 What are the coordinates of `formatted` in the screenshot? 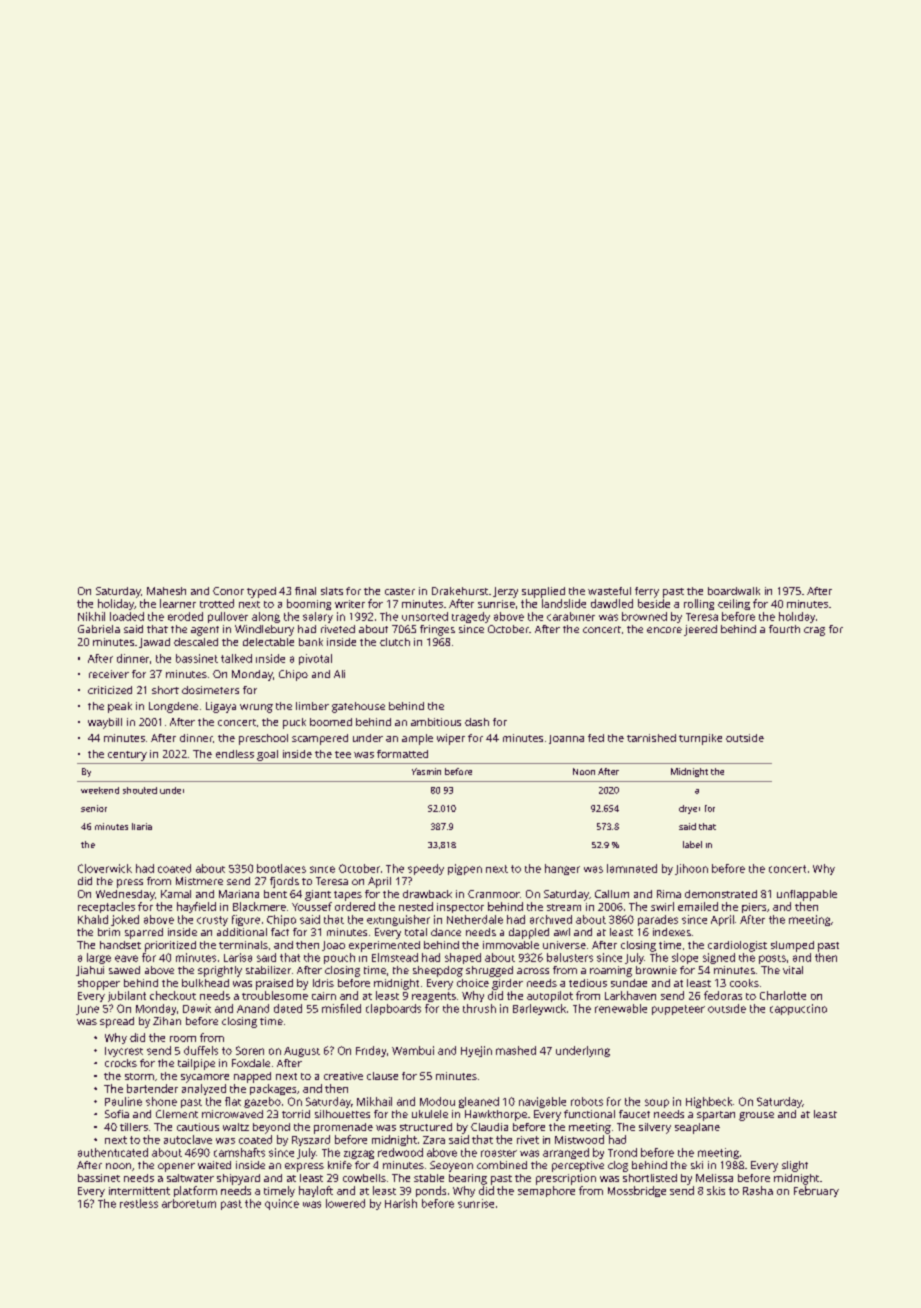 It's located at (402, 754).
